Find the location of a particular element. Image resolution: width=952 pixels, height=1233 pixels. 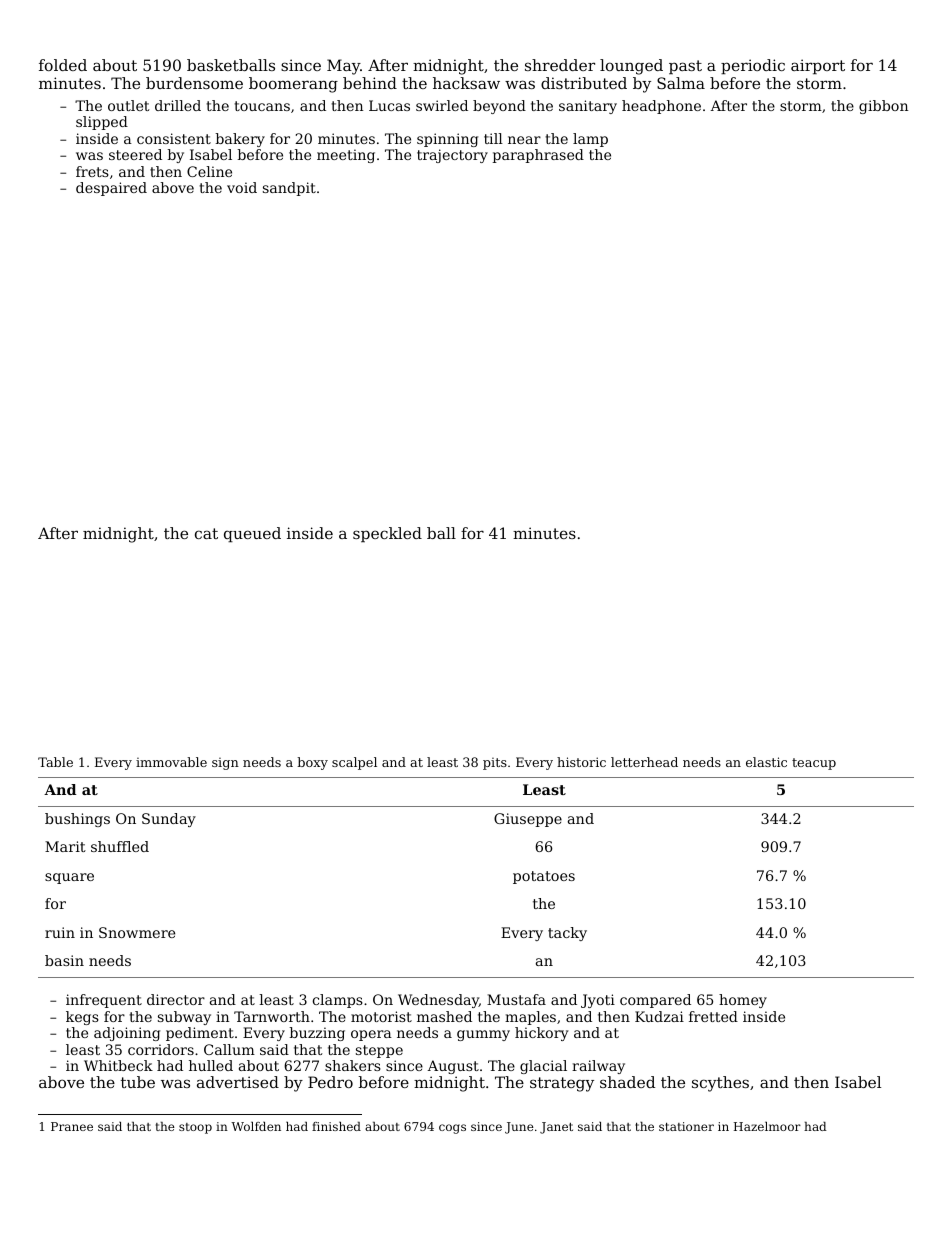

cogs is located at coordinates (452, 1129).
